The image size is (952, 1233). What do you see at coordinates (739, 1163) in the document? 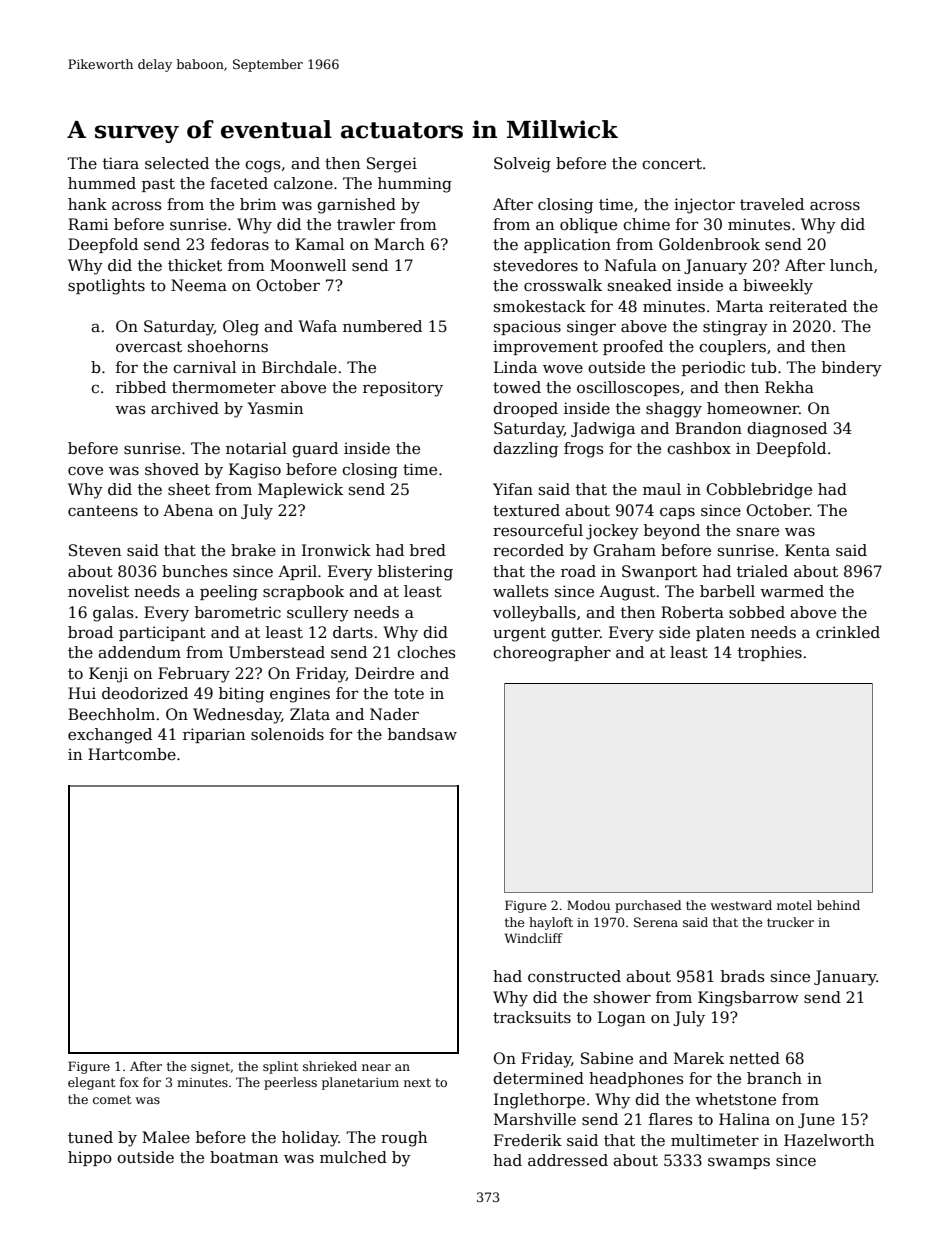
I see `swamps` at bounding box center [739, 1163].
